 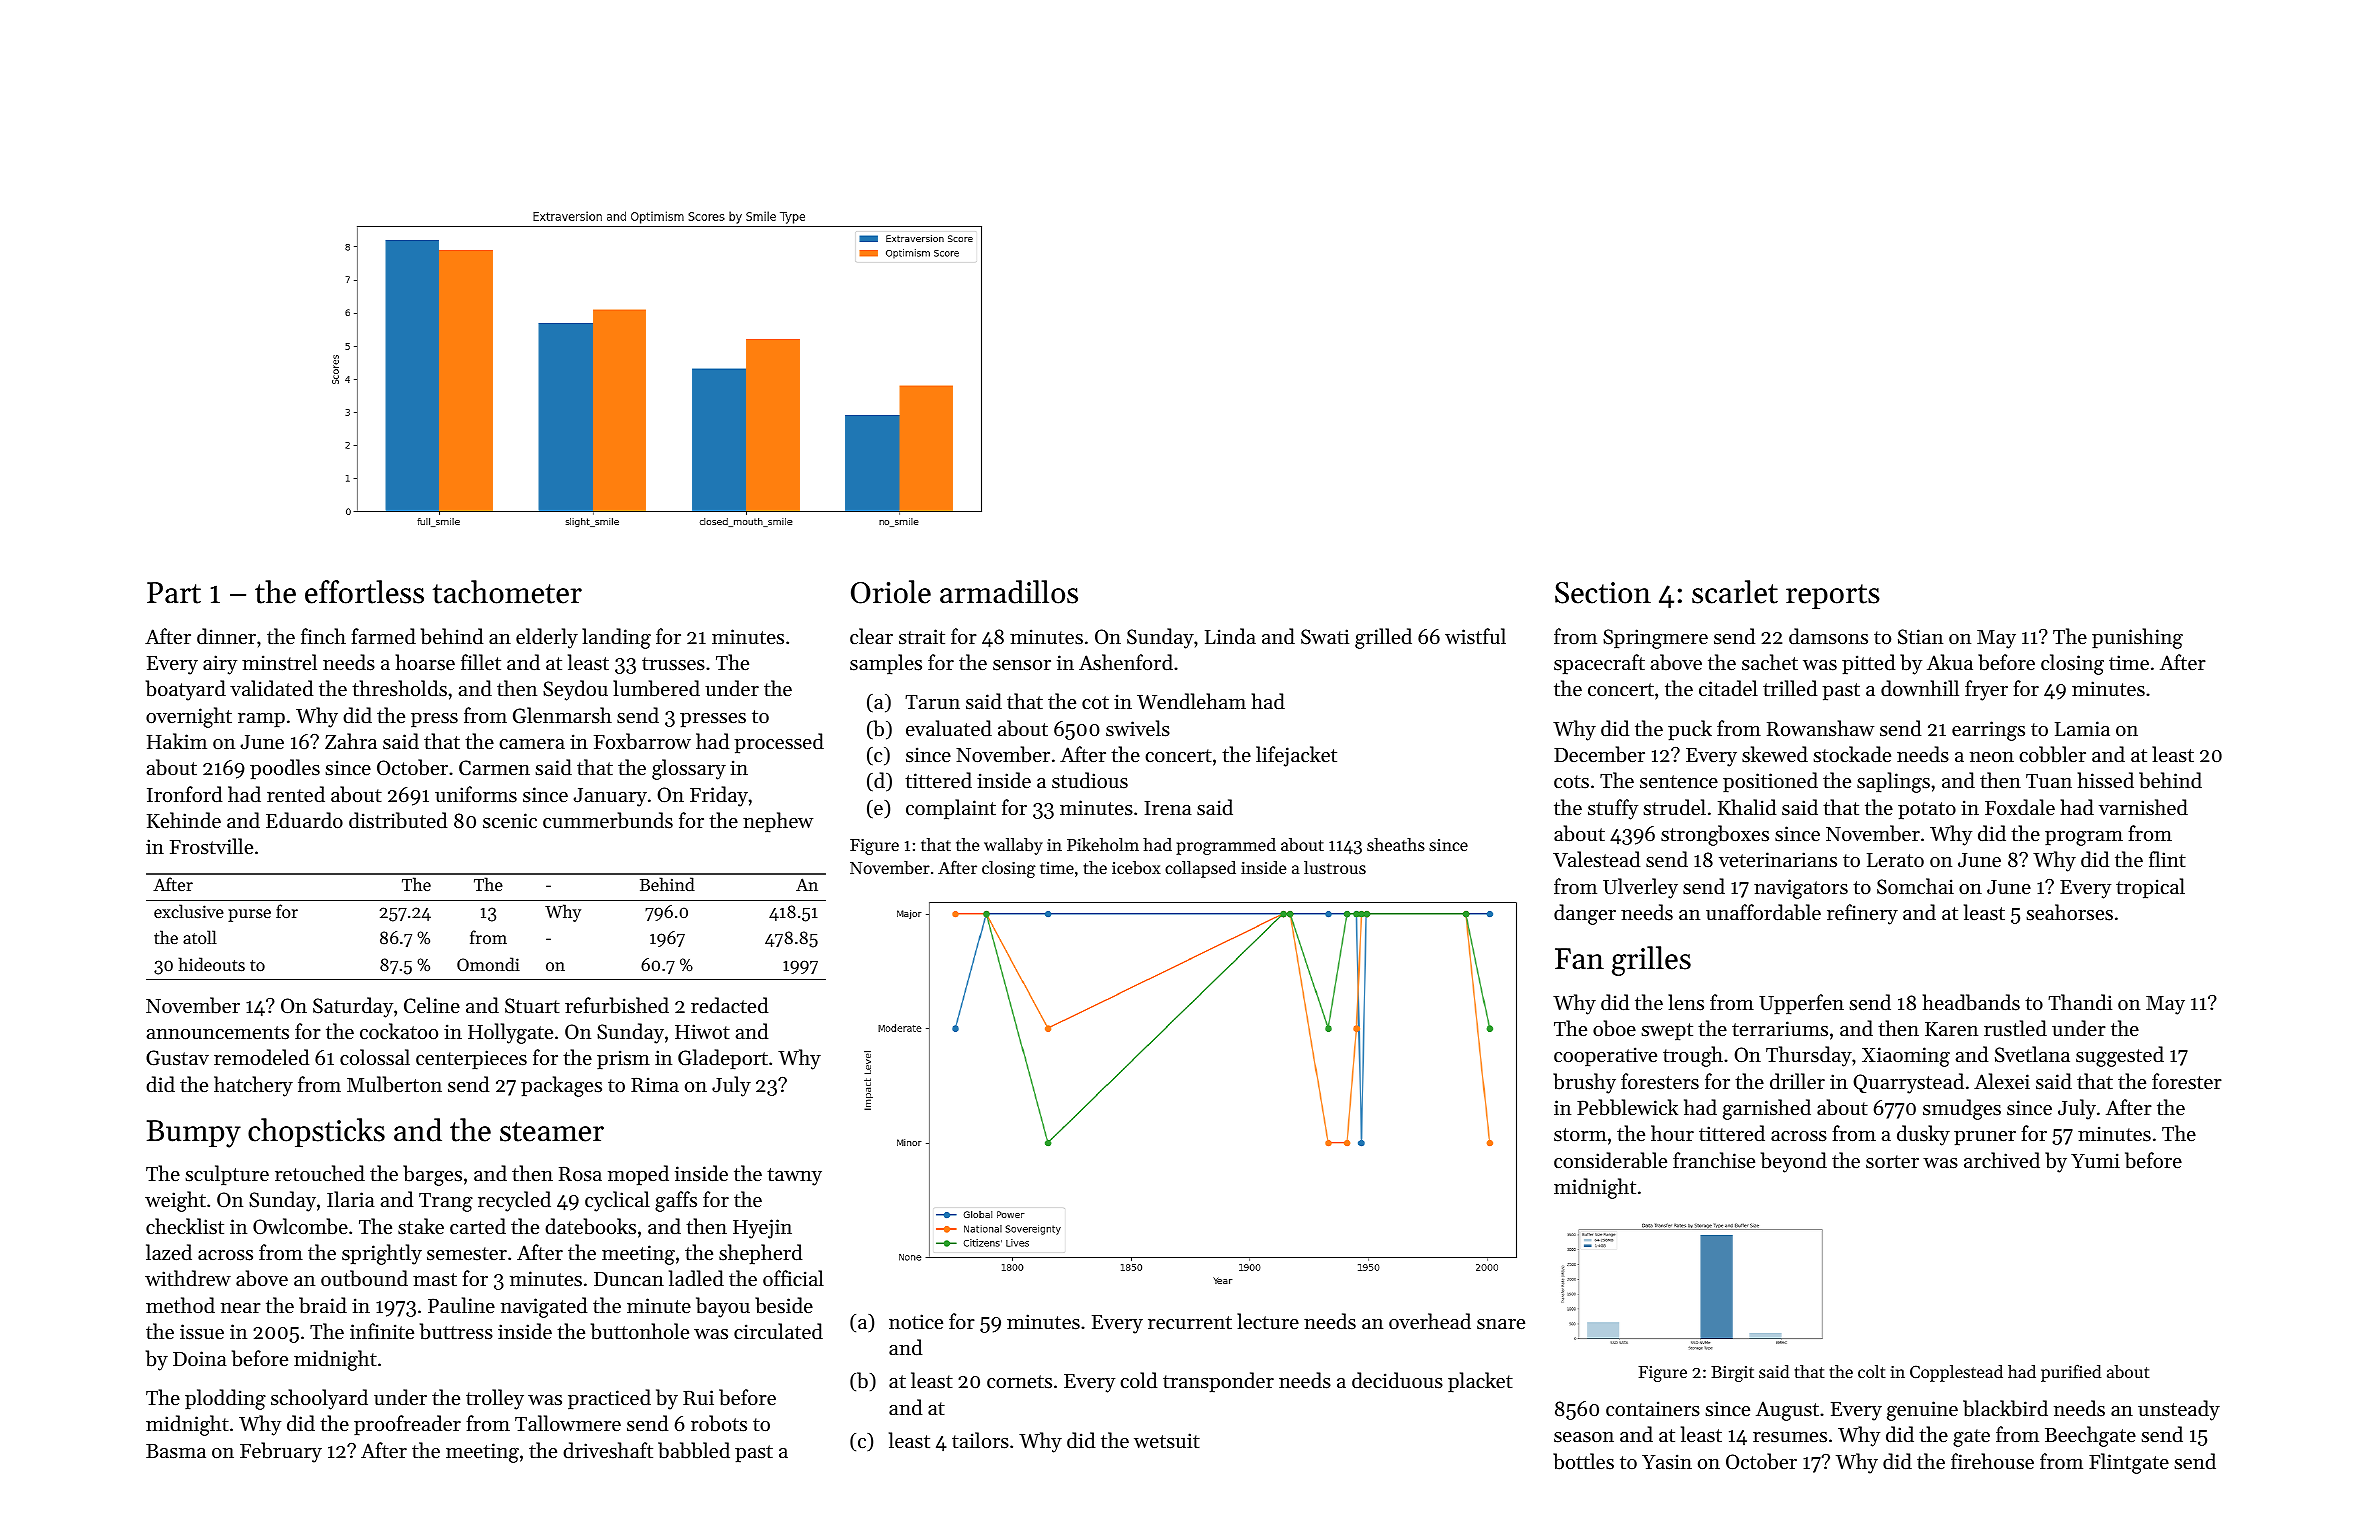 I want to click on plodding, so click(x=225, y=1399).
